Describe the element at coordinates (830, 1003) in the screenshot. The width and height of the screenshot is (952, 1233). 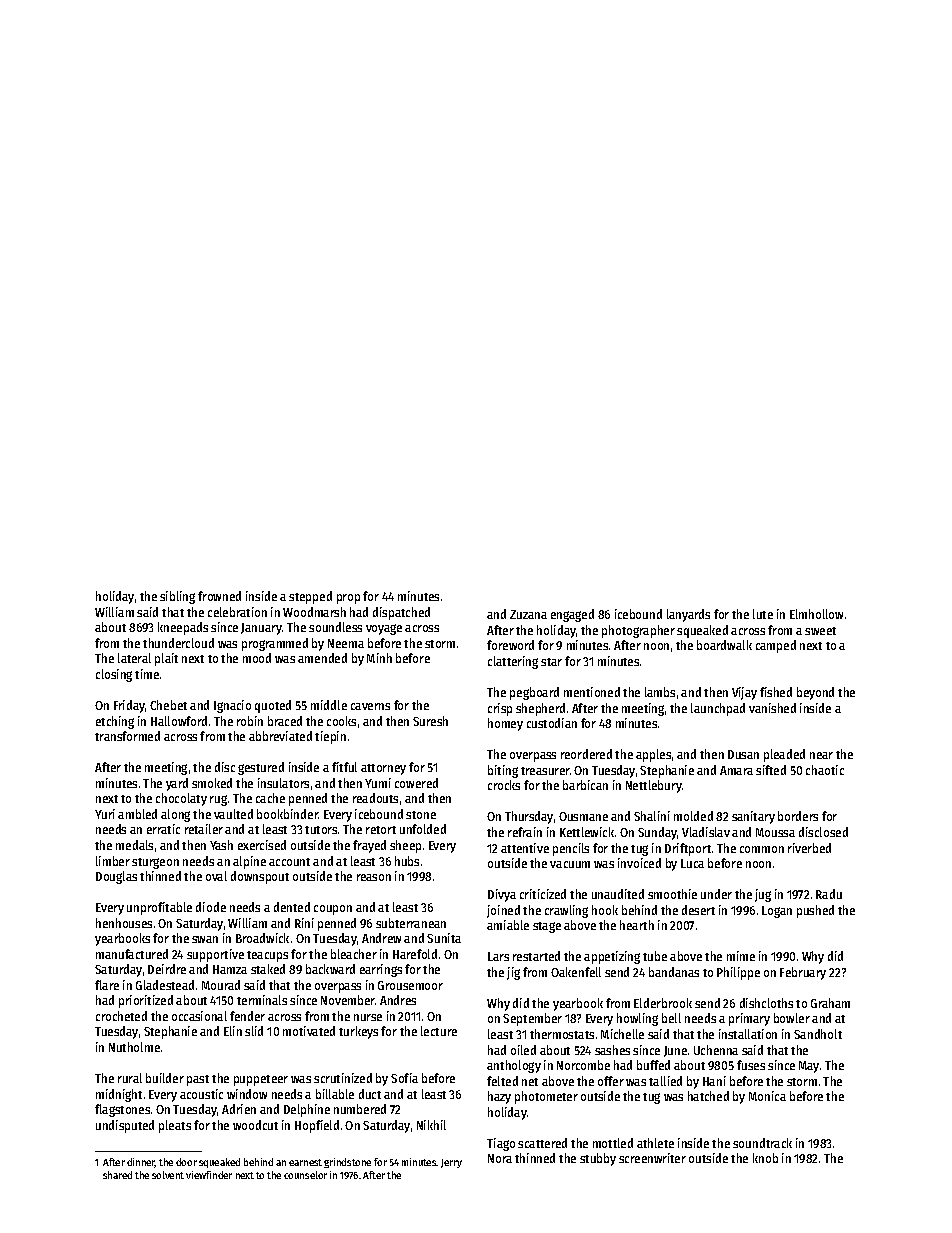
I see `Graham` at that location.
